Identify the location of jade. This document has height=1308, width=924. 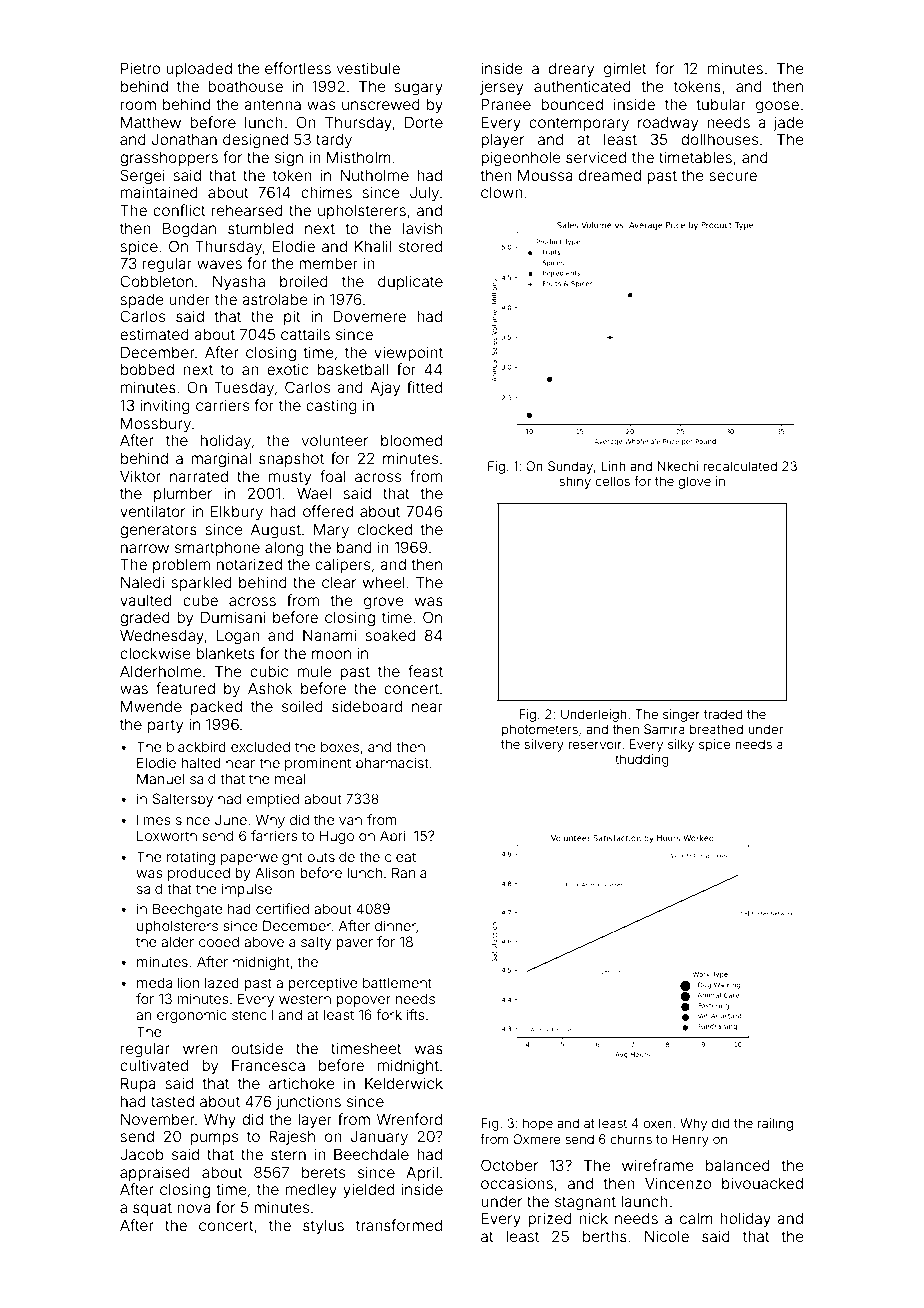
(788, 123).
